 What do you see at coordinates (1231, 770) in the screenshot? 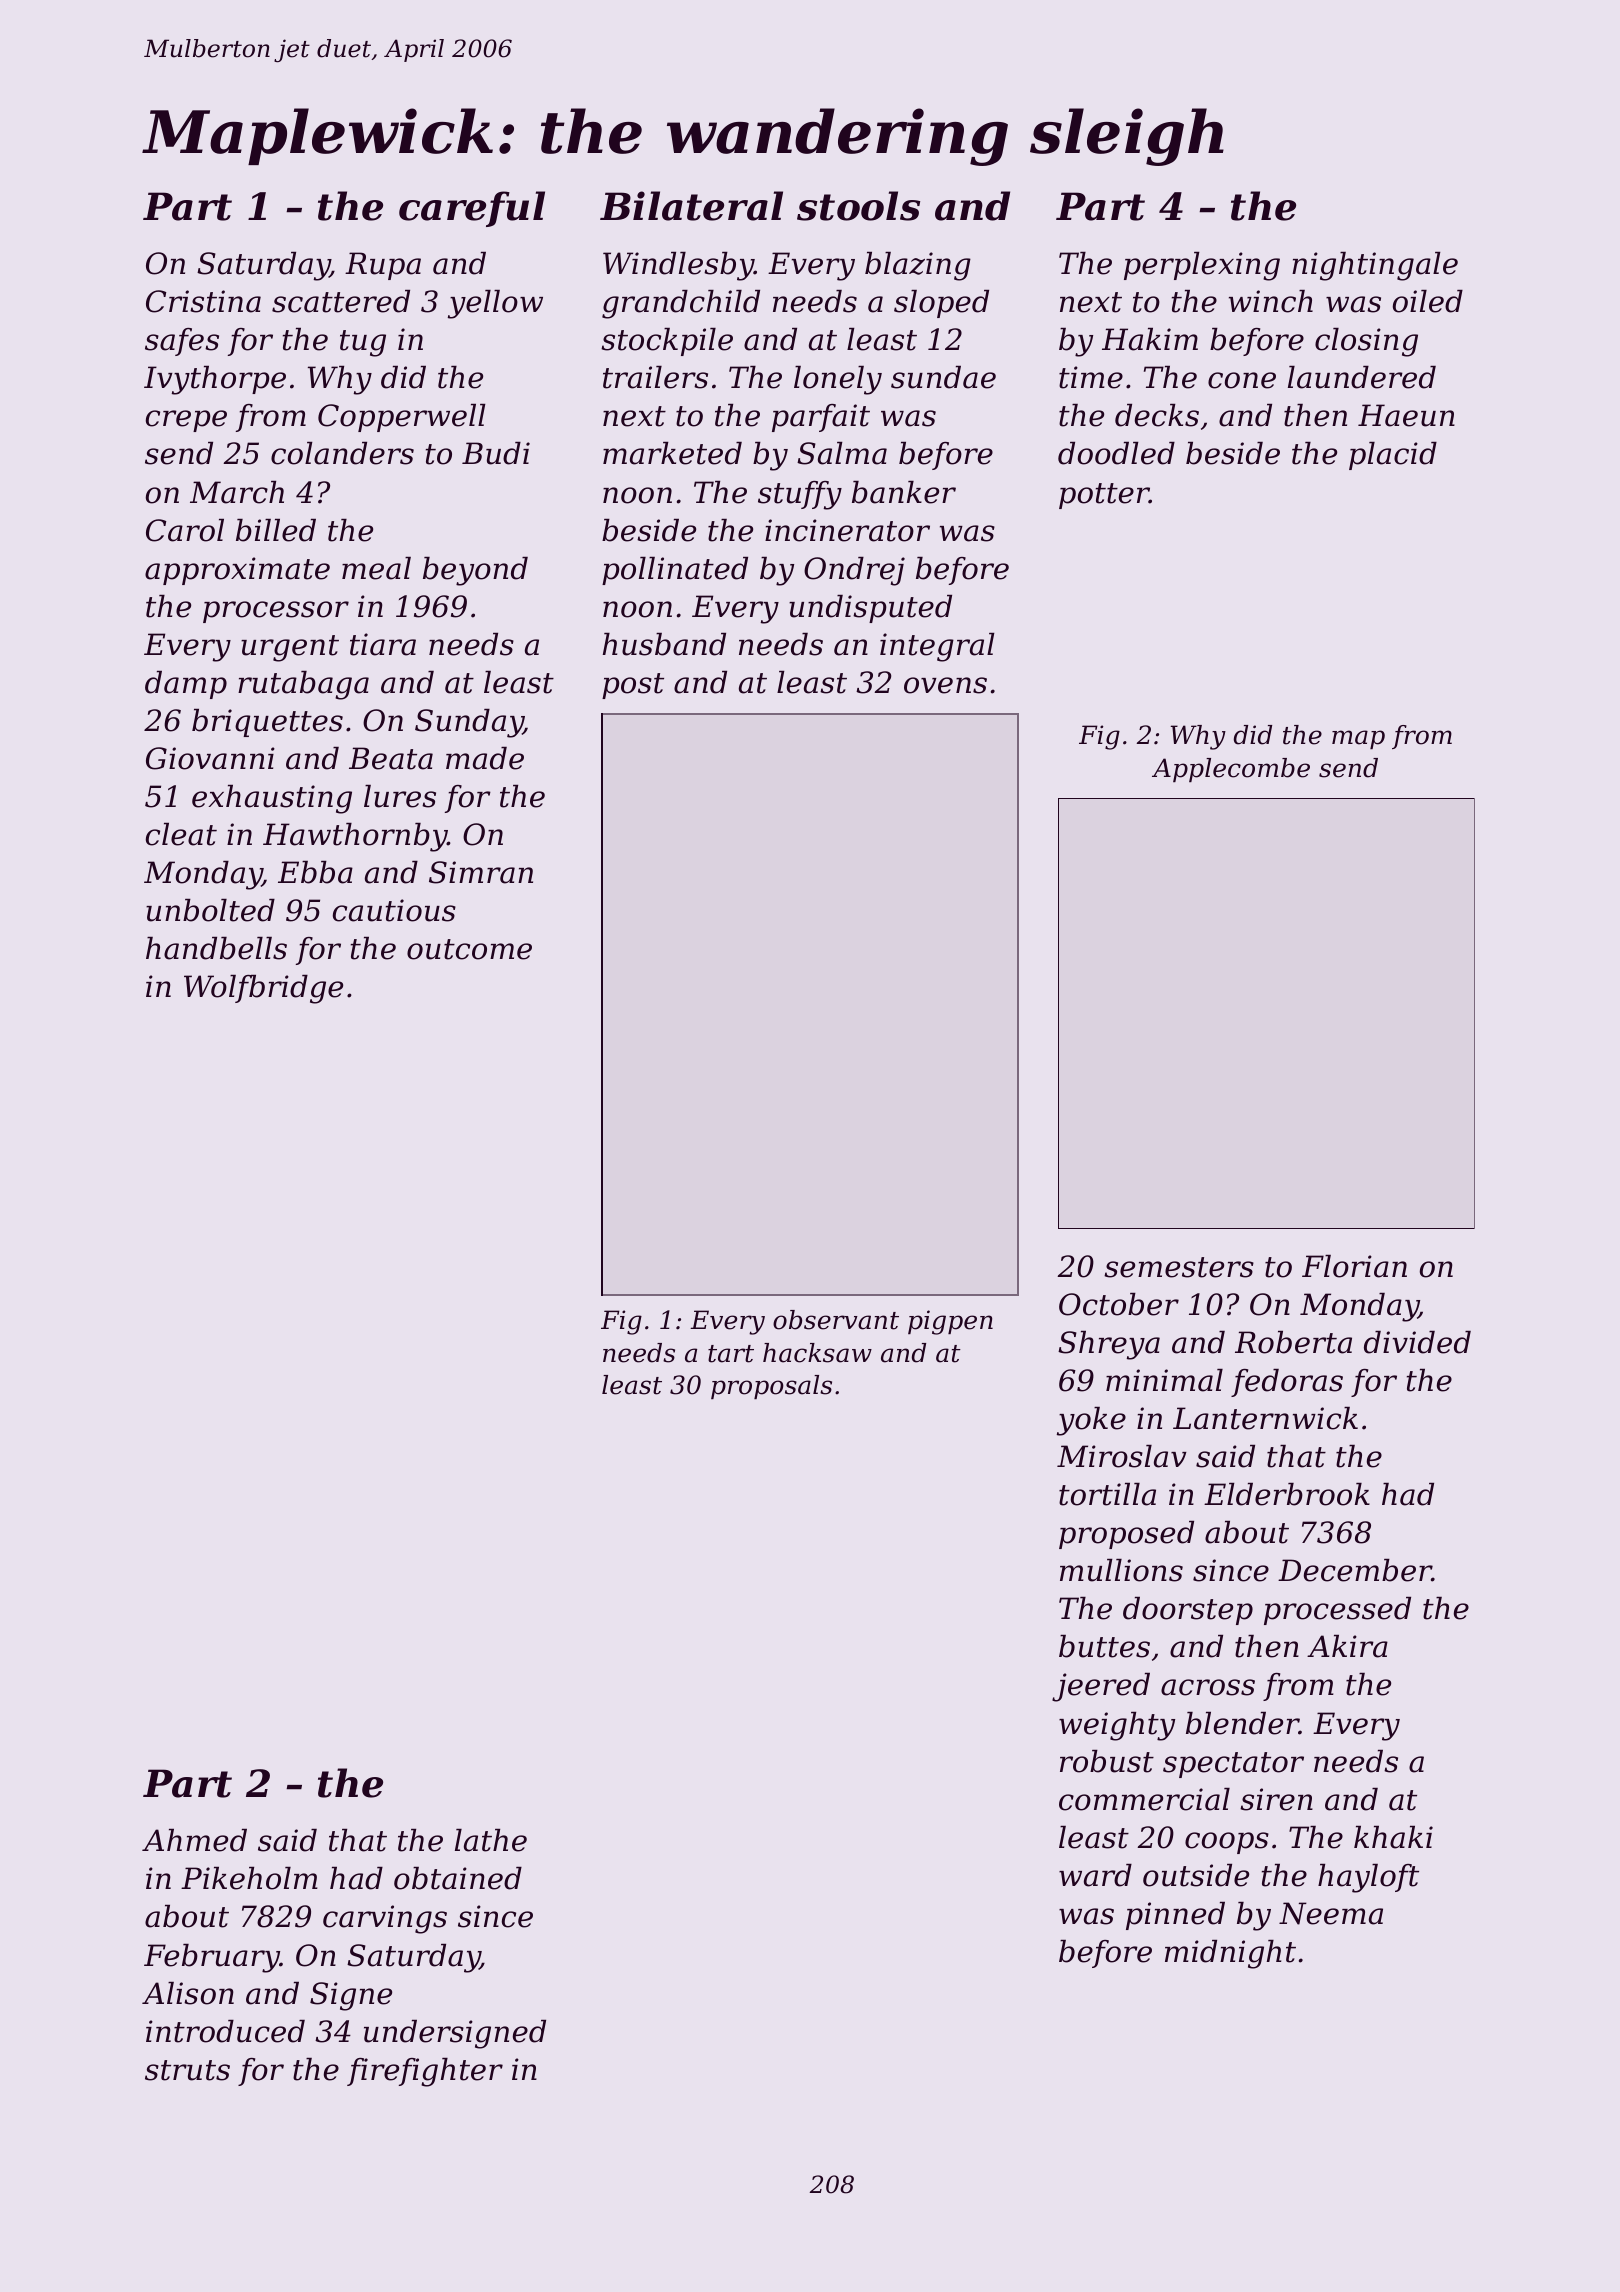
I see `Applecombe` at bounding box center [1231, 770].
